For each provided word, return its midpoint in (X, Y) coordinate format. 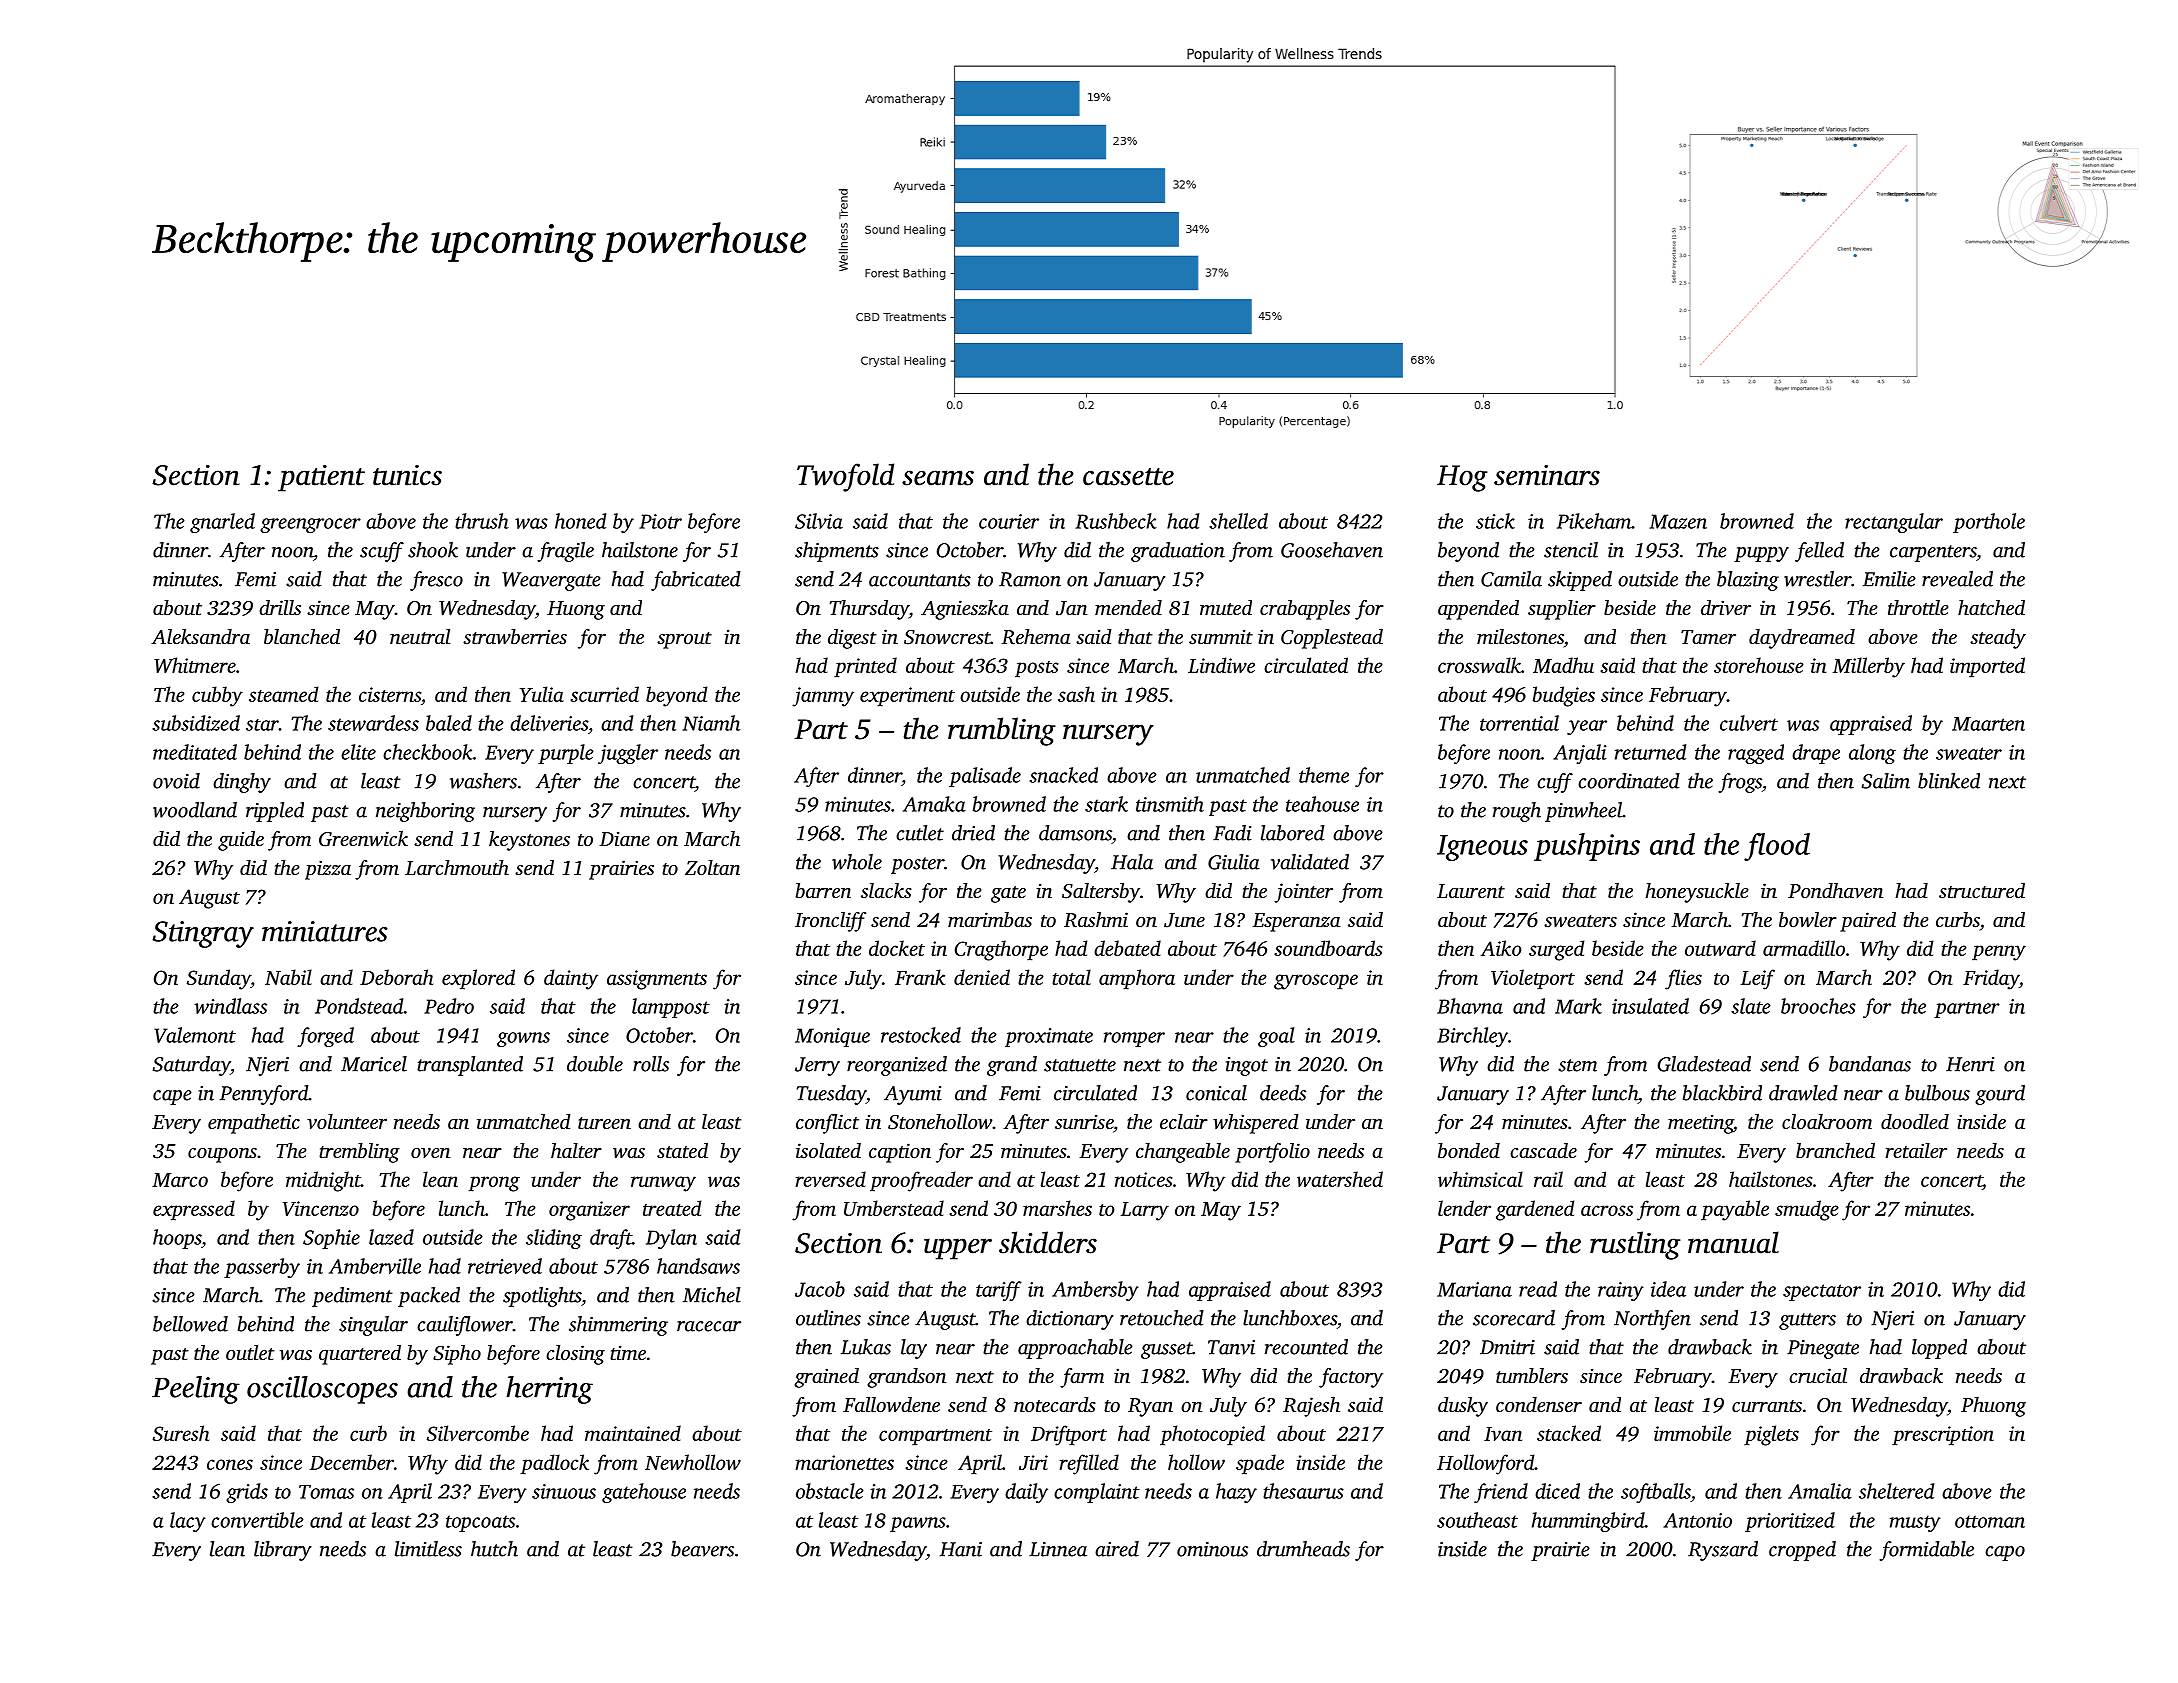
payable (1735, 1210)
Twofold (845, 477)
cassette (1128, 477)
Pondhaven (1835, 890)
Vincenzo (321, 1208)
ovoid (176, 781)
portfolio (1272, 1153)
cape (172, 1097)
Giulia (1234, 862)
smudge (1807, 1210)
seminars (1547, 475)
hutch (494, 1549)
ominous (1212, 1549)
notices (1144, 1179)
